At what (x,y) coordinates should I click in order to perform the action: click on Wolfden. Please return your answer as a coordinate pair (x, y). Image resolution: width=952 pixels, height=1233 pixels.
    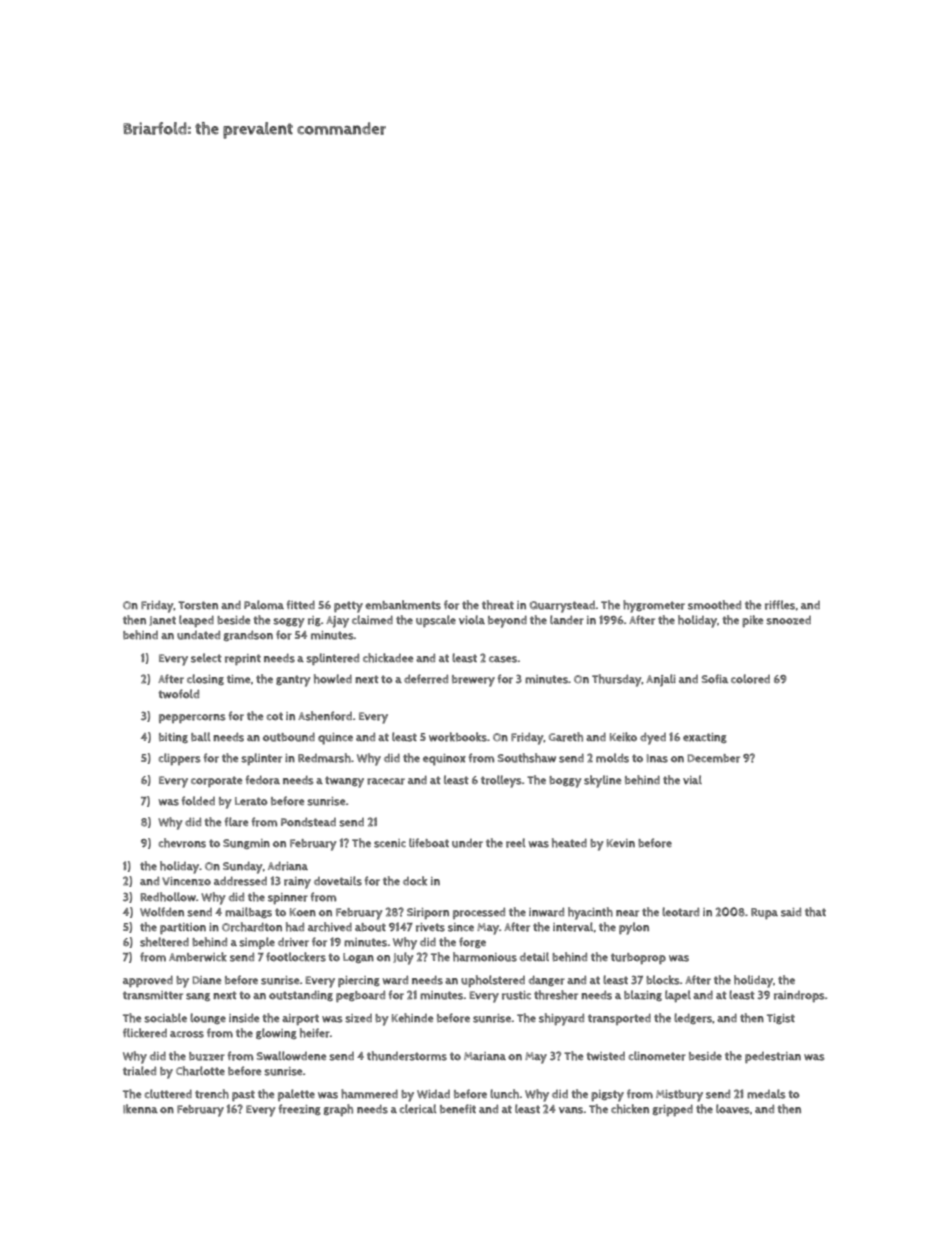
    Looking at the image, I should click on (162, 912).
